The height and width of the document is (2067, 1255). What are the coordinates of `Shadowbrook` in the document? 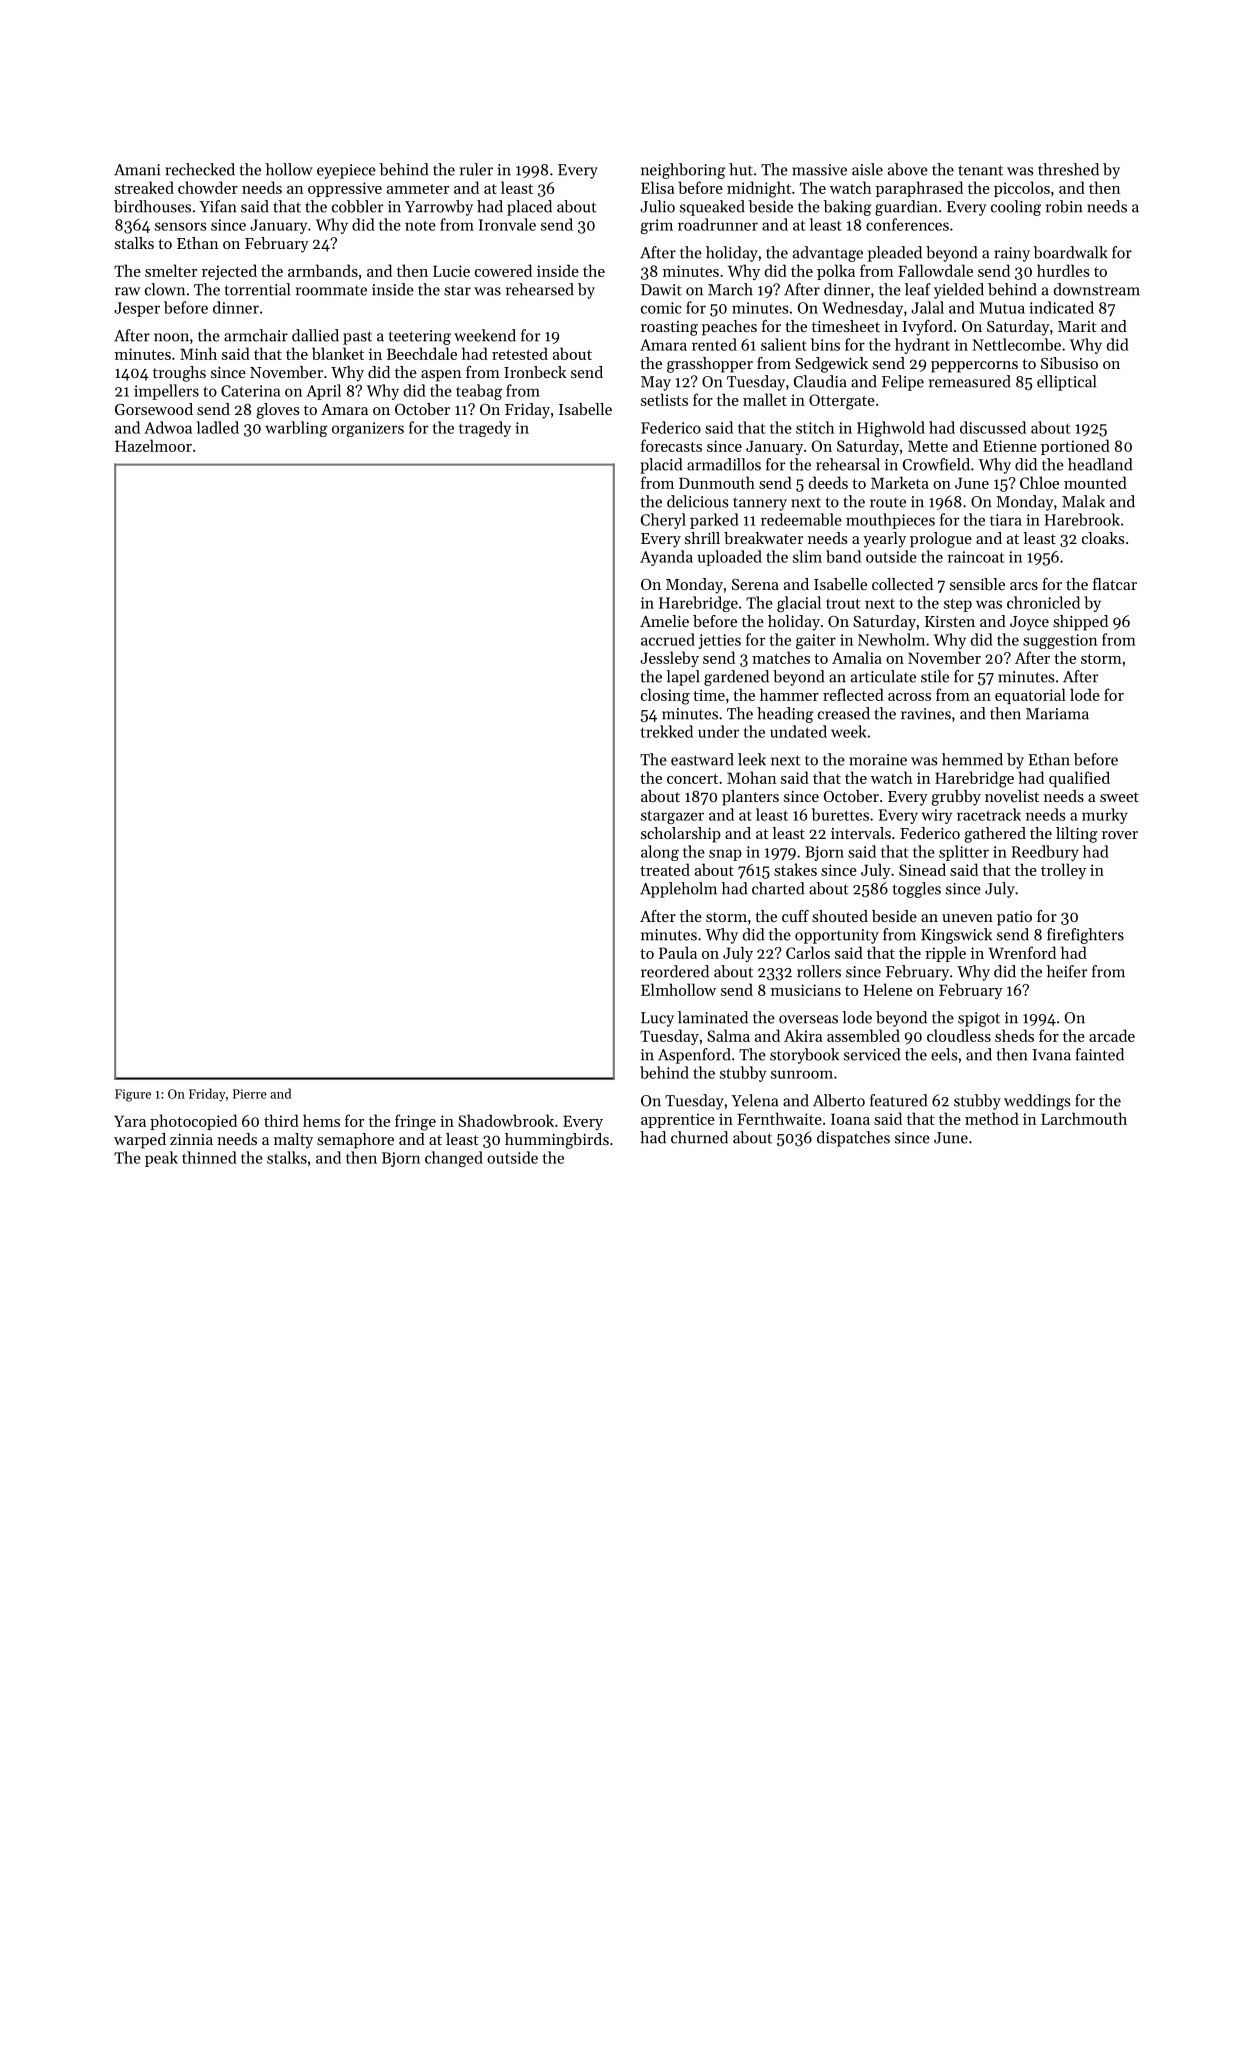 It's located at (506, 1120).
